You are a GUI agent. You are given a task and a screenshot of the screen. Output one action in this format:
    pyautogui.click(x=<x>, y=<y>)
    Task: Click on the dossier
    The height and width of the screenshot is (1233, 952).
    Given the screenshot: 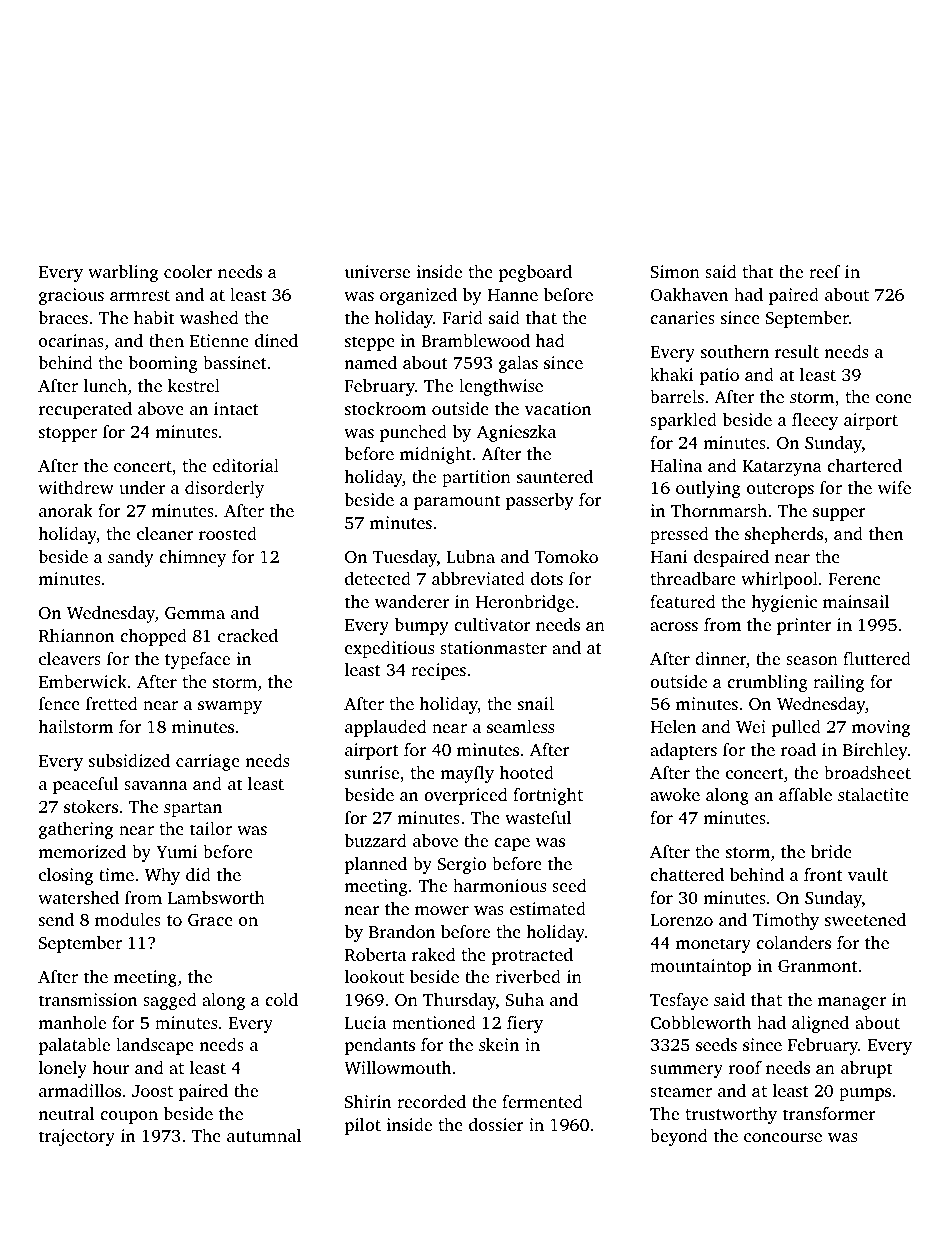 What is the action you would take?
    pyautogui.click(x=496, y=1124)
